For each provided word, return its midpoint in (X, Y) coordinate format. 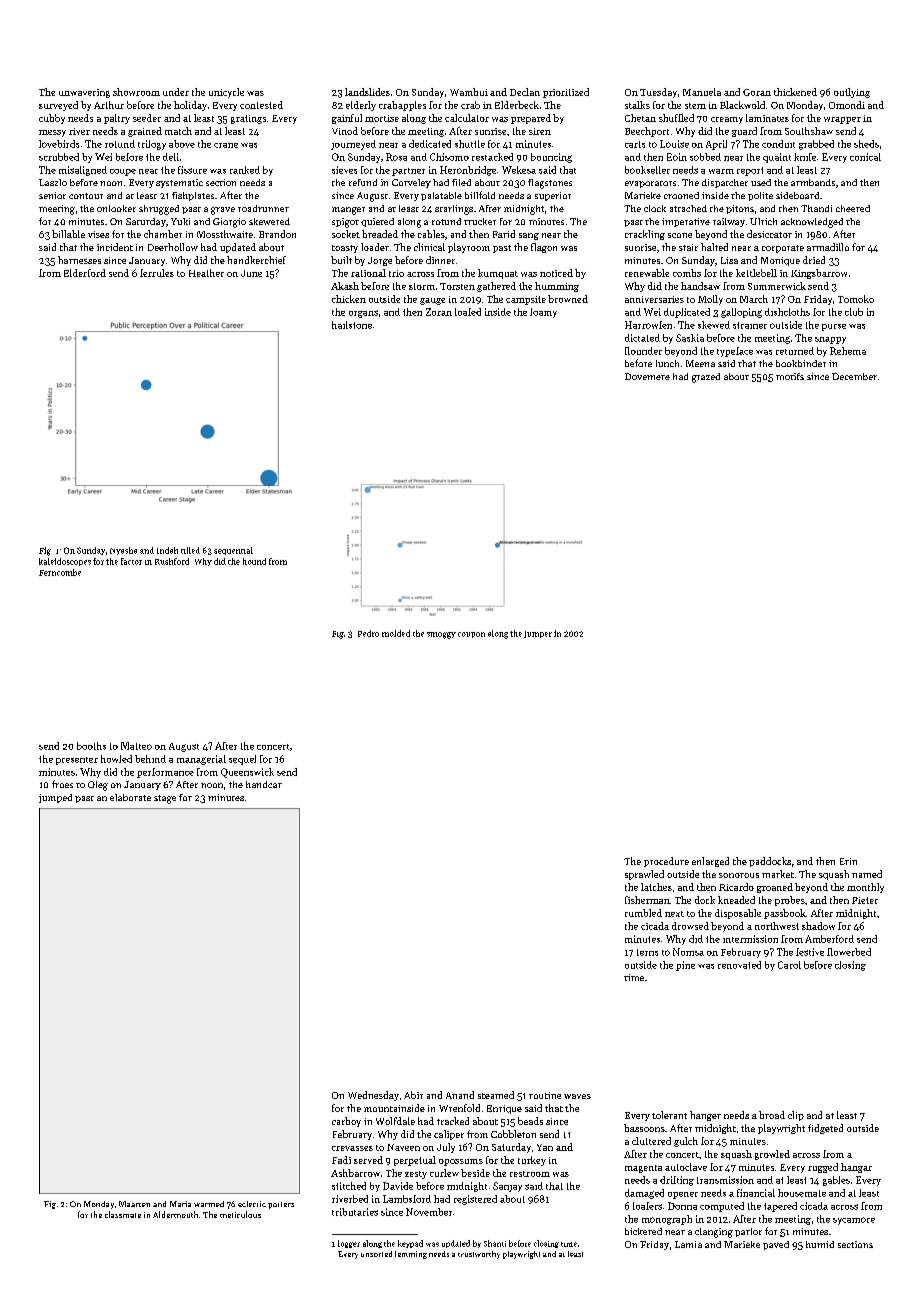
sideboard (797, 195)
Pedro (368, 633)
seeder (147, 118)
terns (647, 952)
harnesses (79, 260)
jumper (538, 634)
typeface (735, 352)
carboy (346, 1122)
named (867, 874)
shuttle (470, 144)
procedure (666, 862)
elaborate (130, 797)
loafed (468, 312)
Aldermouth (175, 1214)
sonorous (739, 875)
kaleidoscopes (65, 562)
